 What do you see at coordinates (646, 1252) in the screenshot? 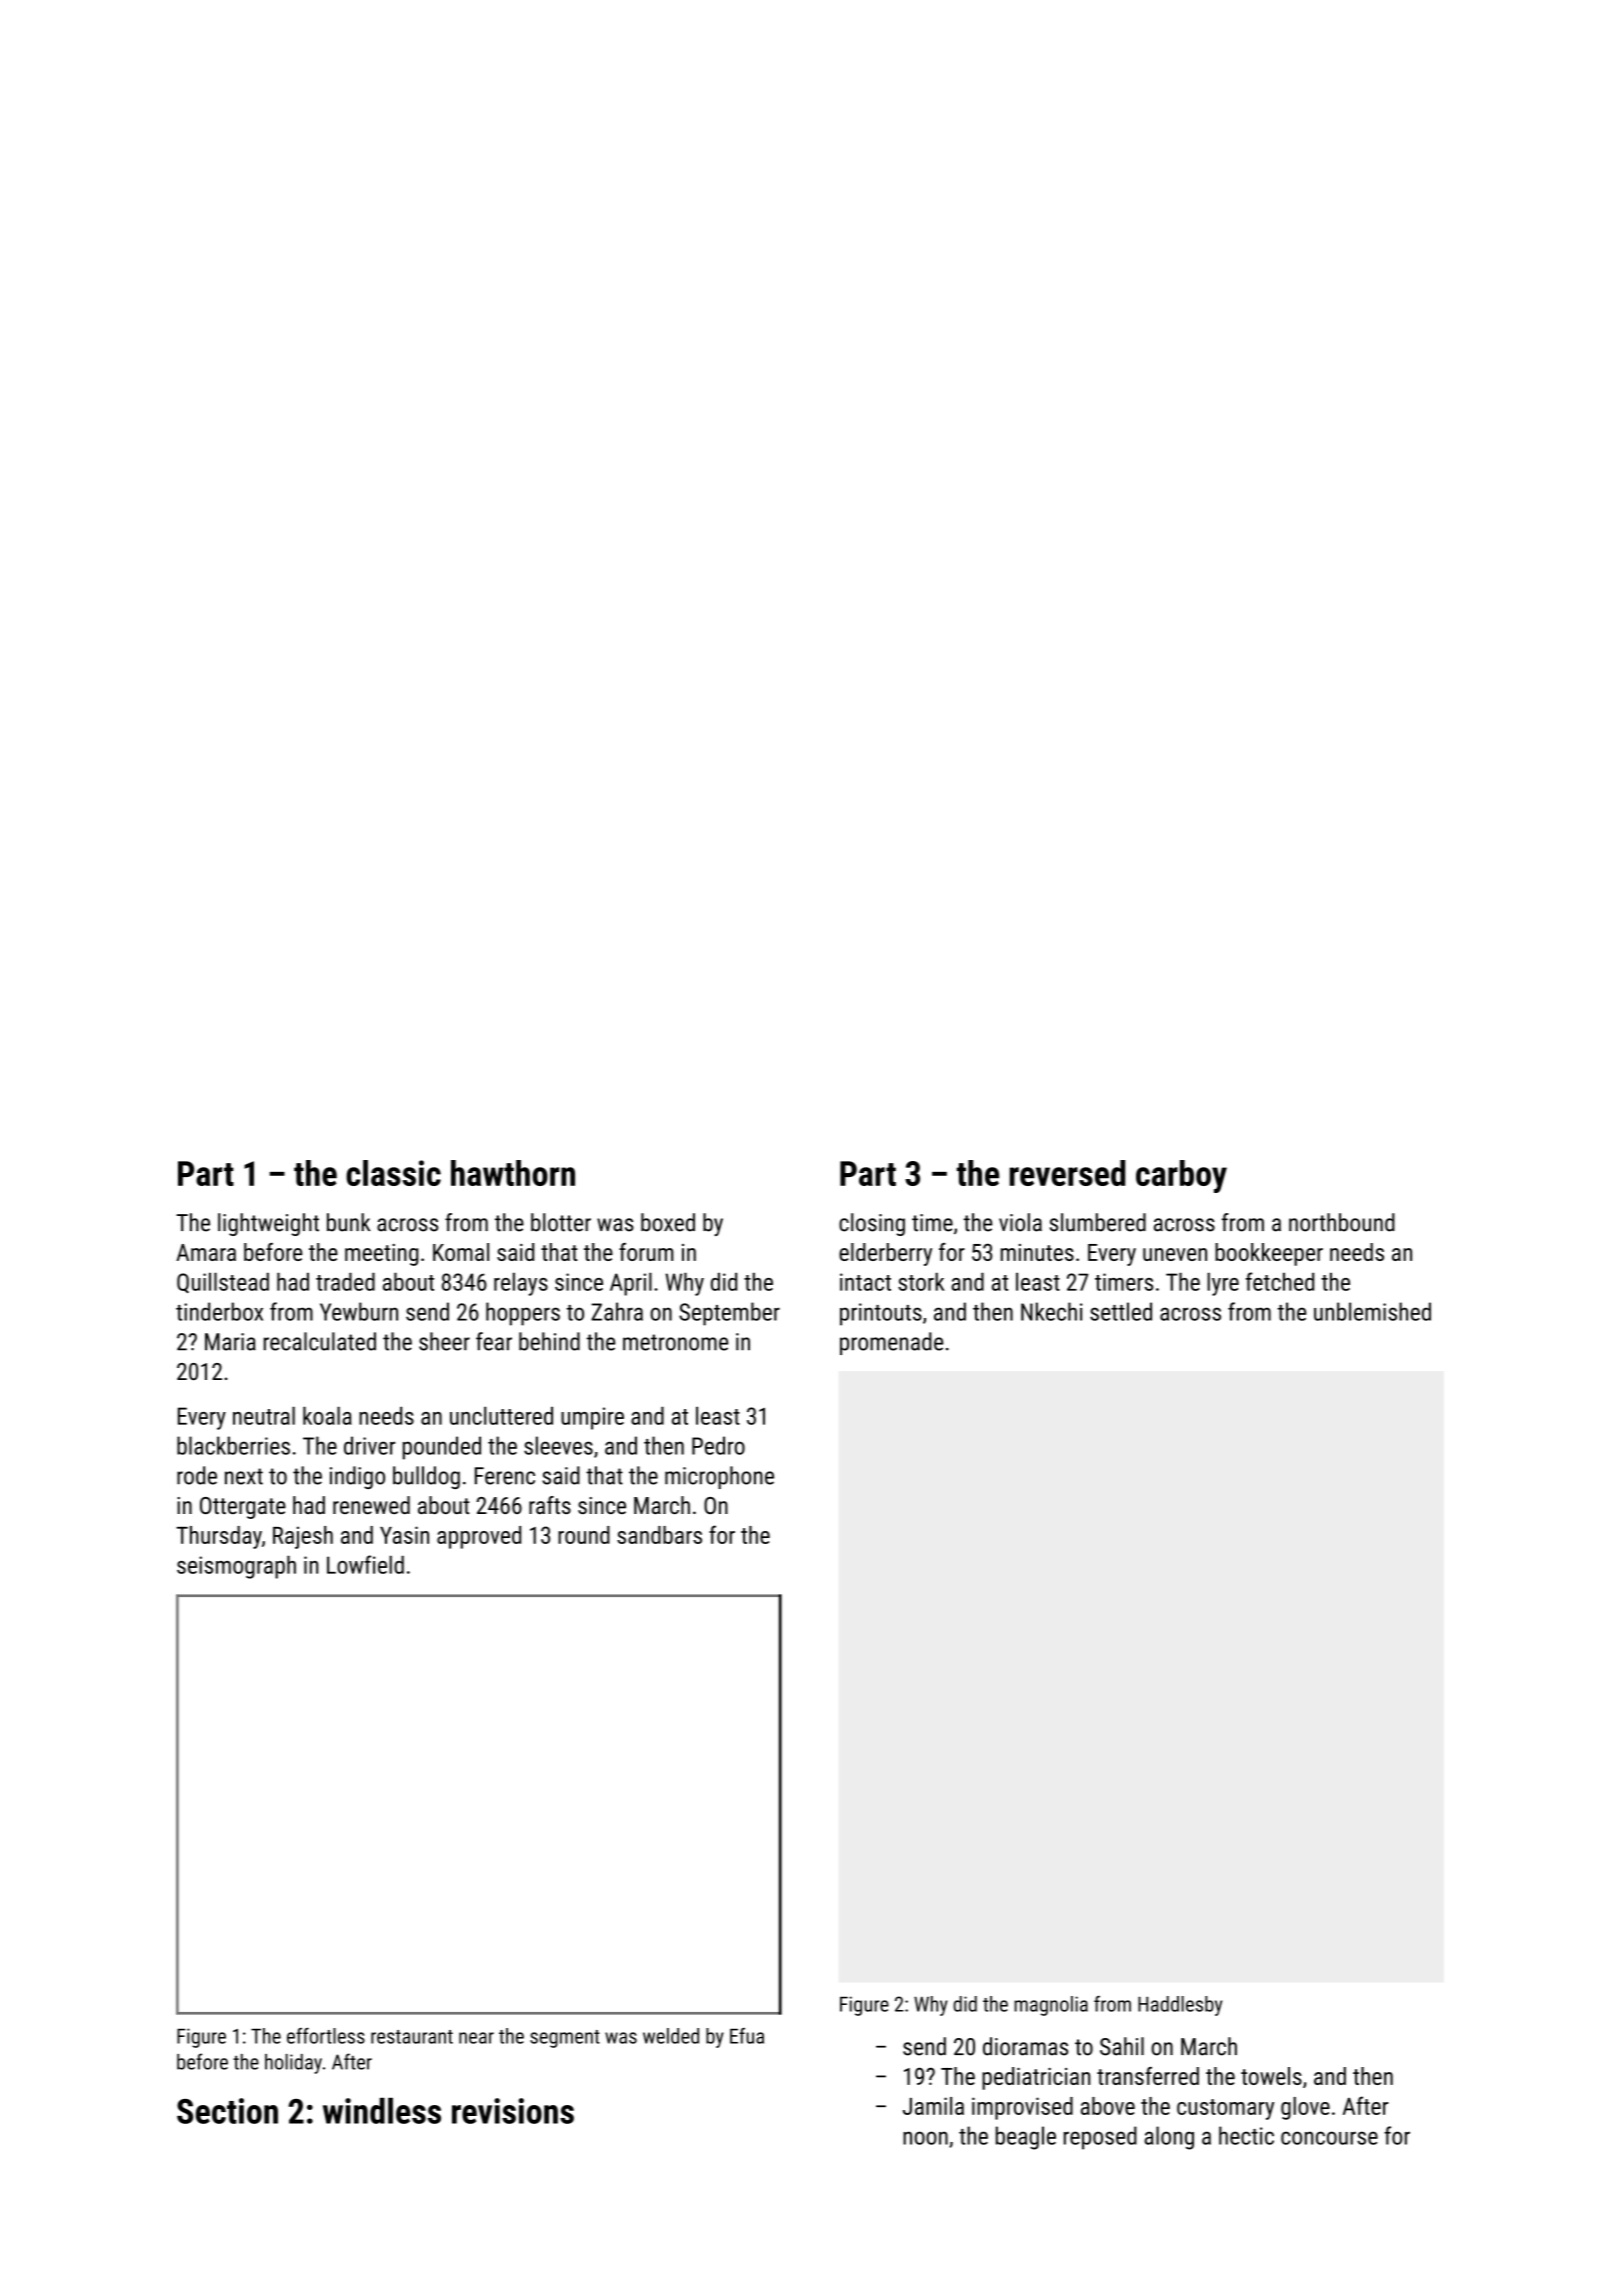
I see `forum` at bounding box center [646, 1252].
